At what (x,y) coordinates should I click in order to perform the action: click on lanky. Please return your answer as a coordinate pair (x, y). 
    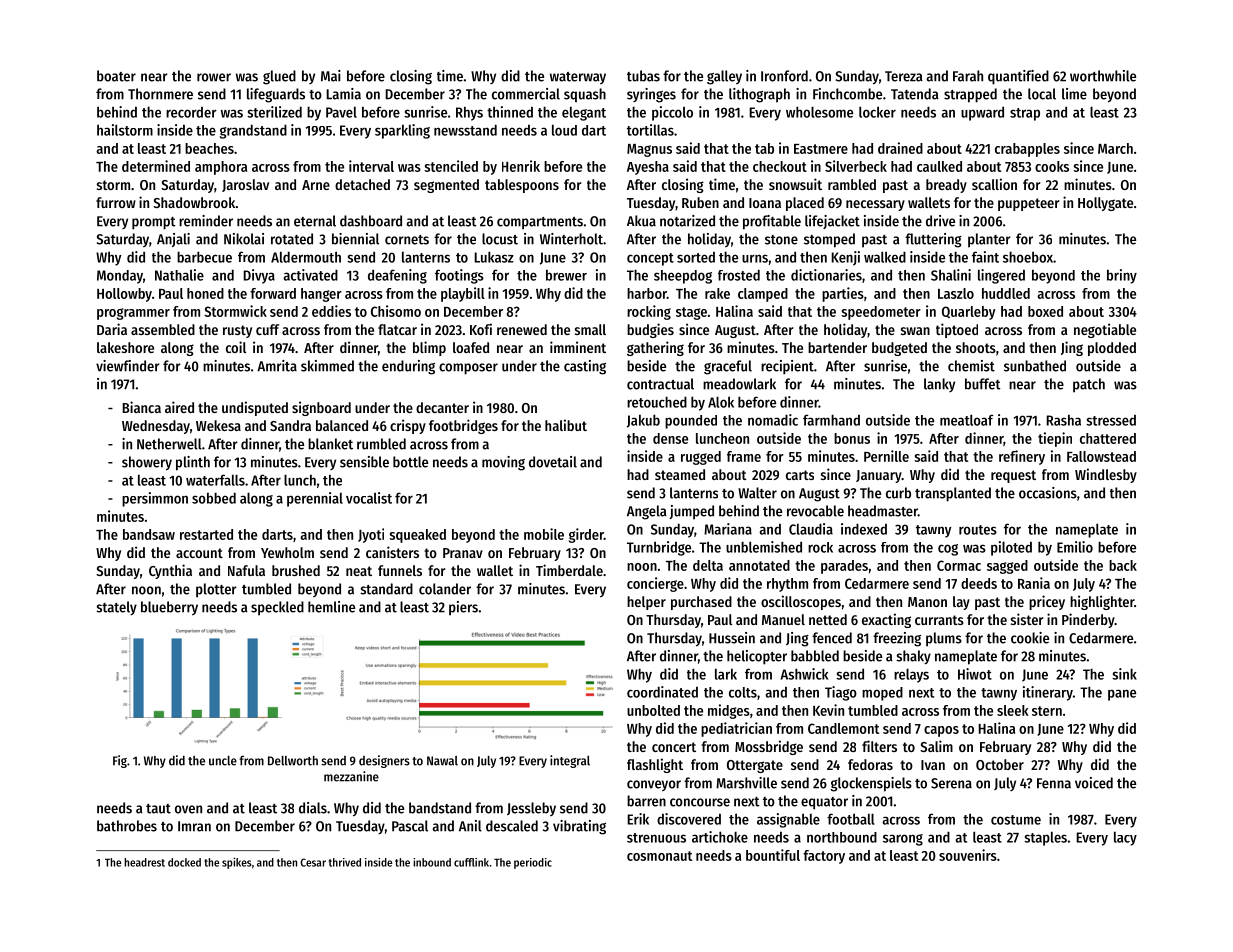
    Looking at the image, I should click on (939, 385).
